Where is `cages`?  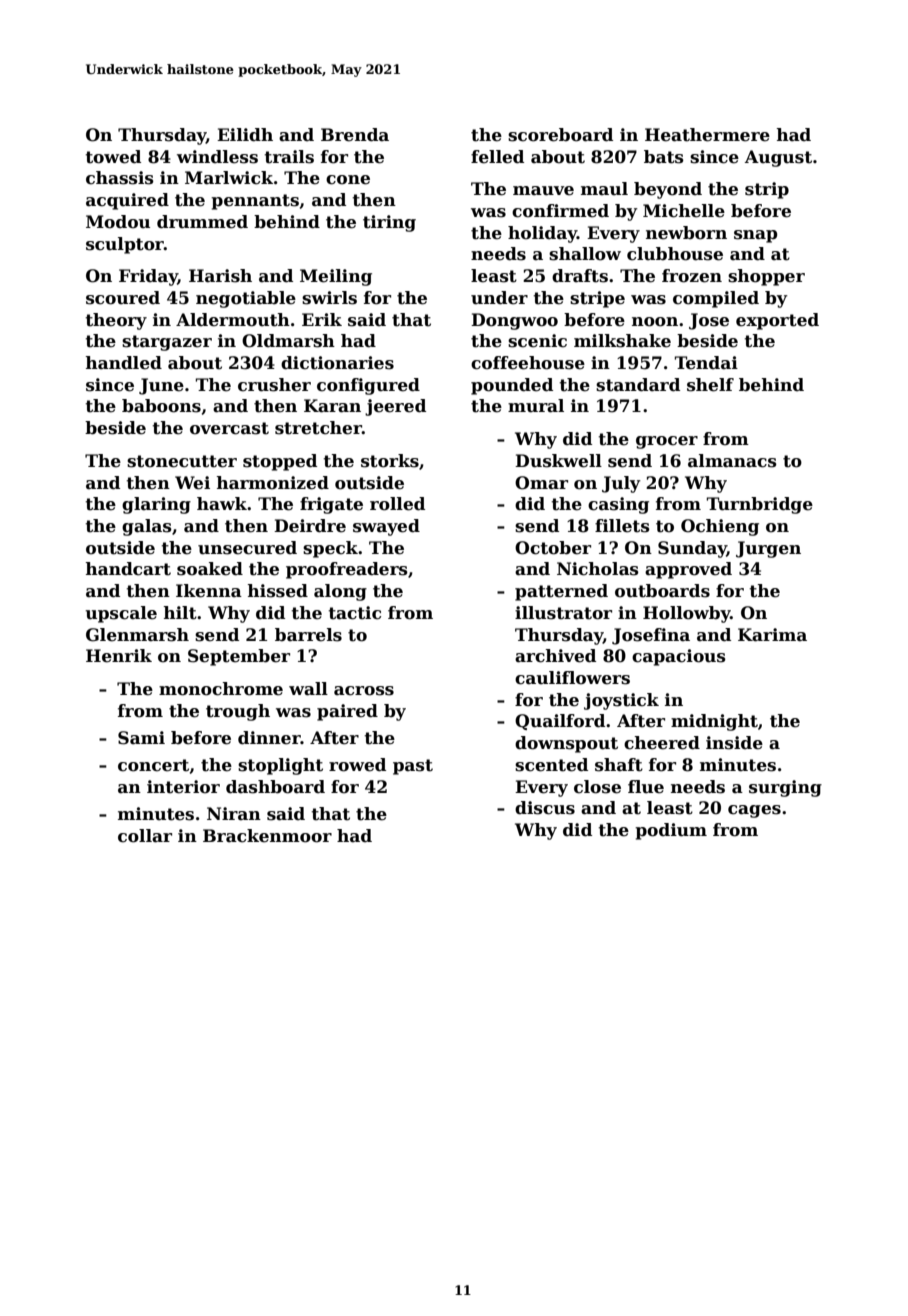
cages is located at coordinates (754, 811).
